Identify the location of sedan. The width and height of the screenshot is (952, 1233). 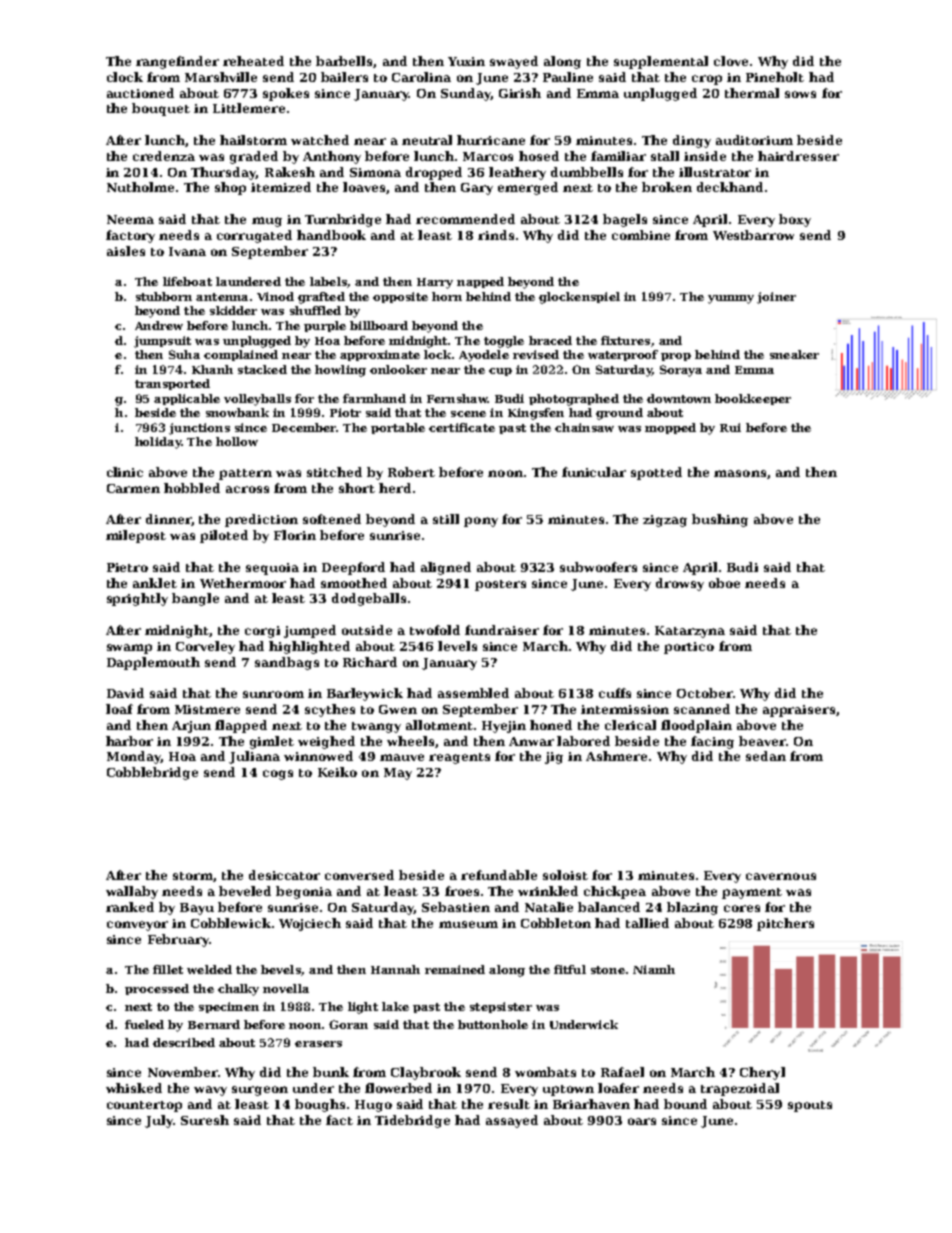
(766, 756).
